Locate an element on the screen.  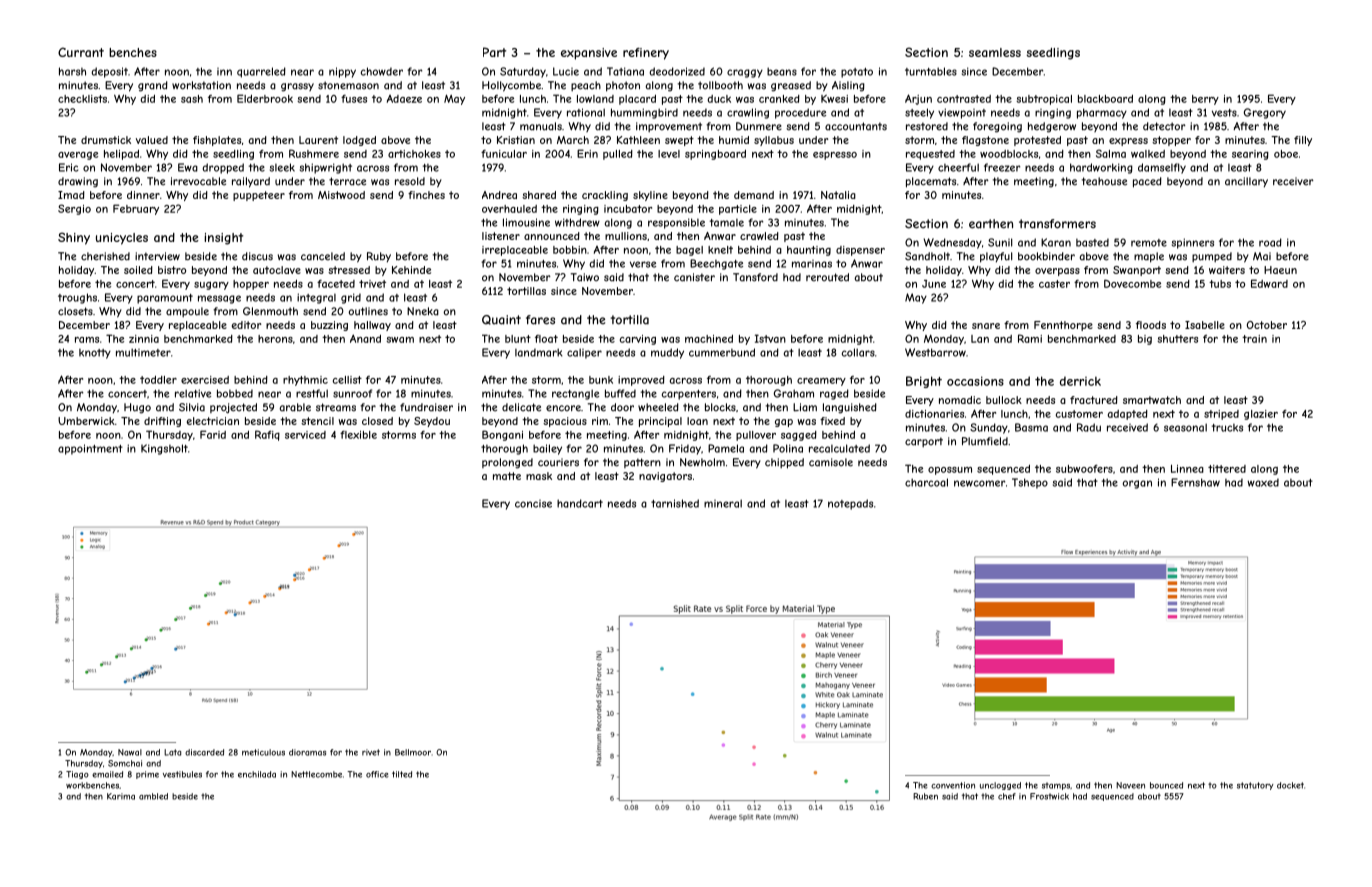
demand is located at coordinates (754, 195).
